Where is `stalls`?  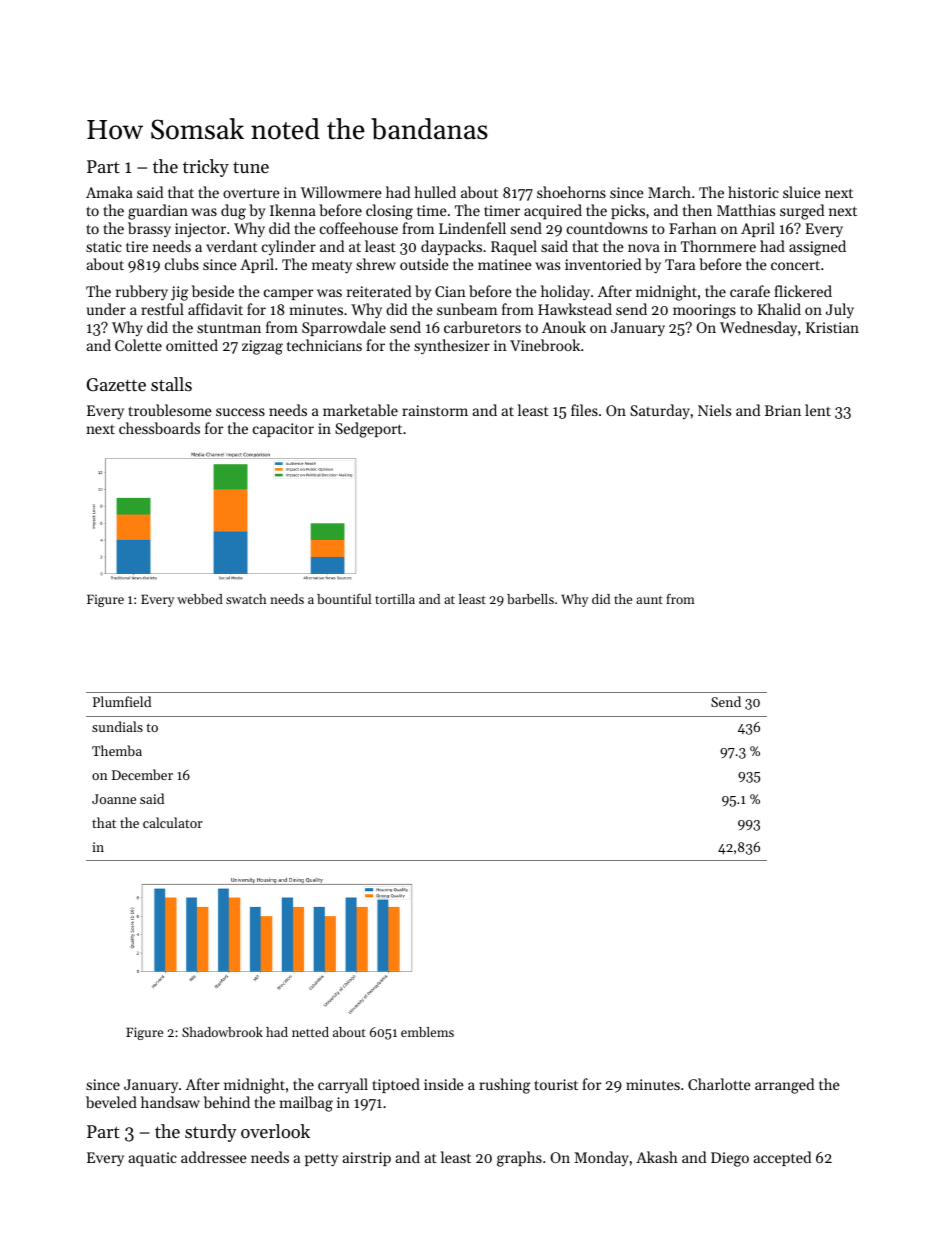
stalls is located at coordinates (171, 384).
